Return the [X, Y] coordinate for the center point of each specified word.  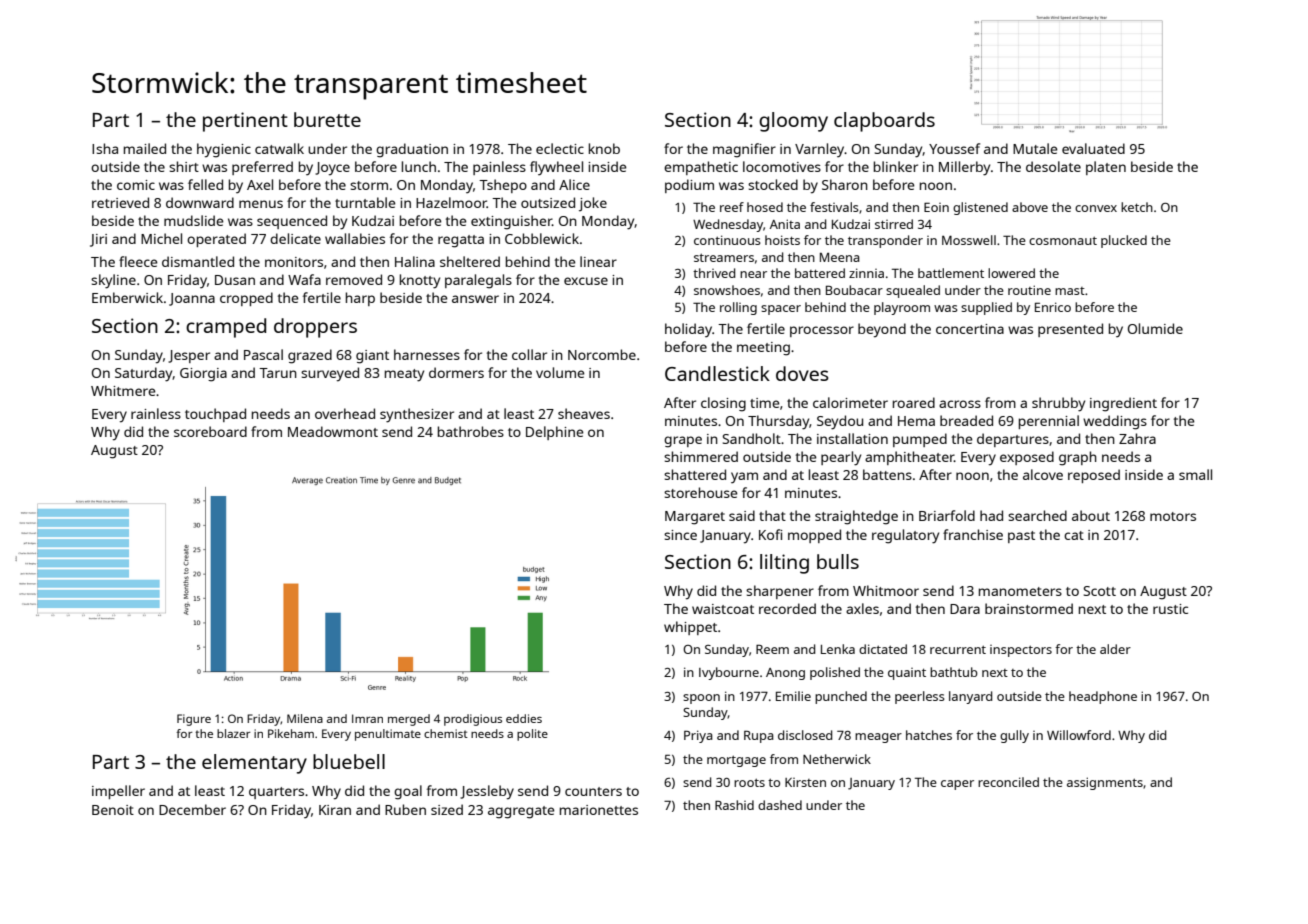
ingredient [1123, 404]
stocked [773, 184]
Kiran [335, 810]
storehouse [701, 492]
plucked [1124, 241]
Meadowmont [333, 431]
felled [205, 184]
